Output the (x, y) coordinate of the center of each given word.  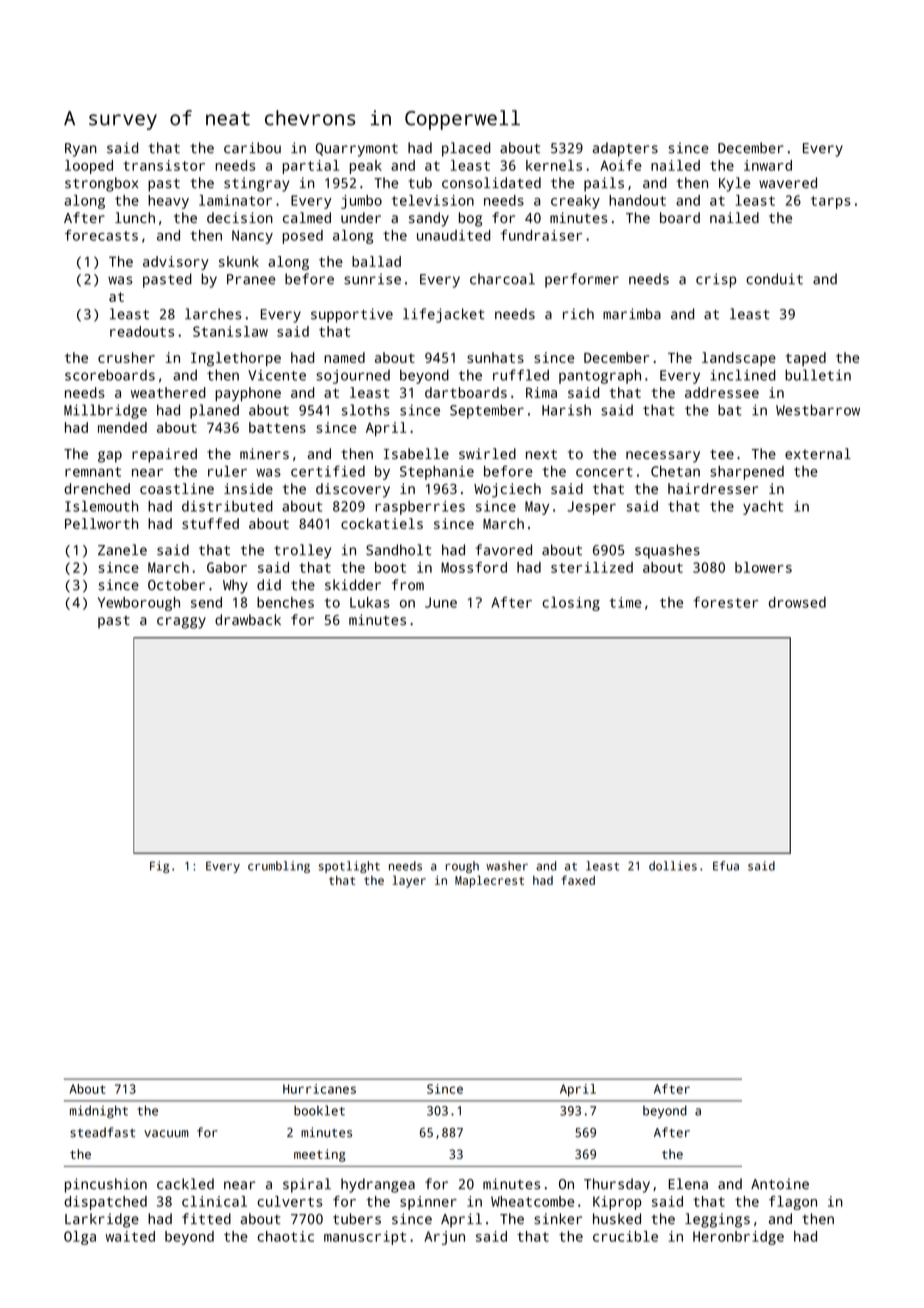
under (361, 217)
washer (507, 866)
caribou (252, 148)
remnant (93, 472)
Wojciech (507, 490)
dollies (673, 866)
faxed (578, 880)
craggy (181, 623)
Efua (726, 866)
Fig (159, 867)
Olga (80, 1238)
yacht (763, 508)
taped (806, 359)
